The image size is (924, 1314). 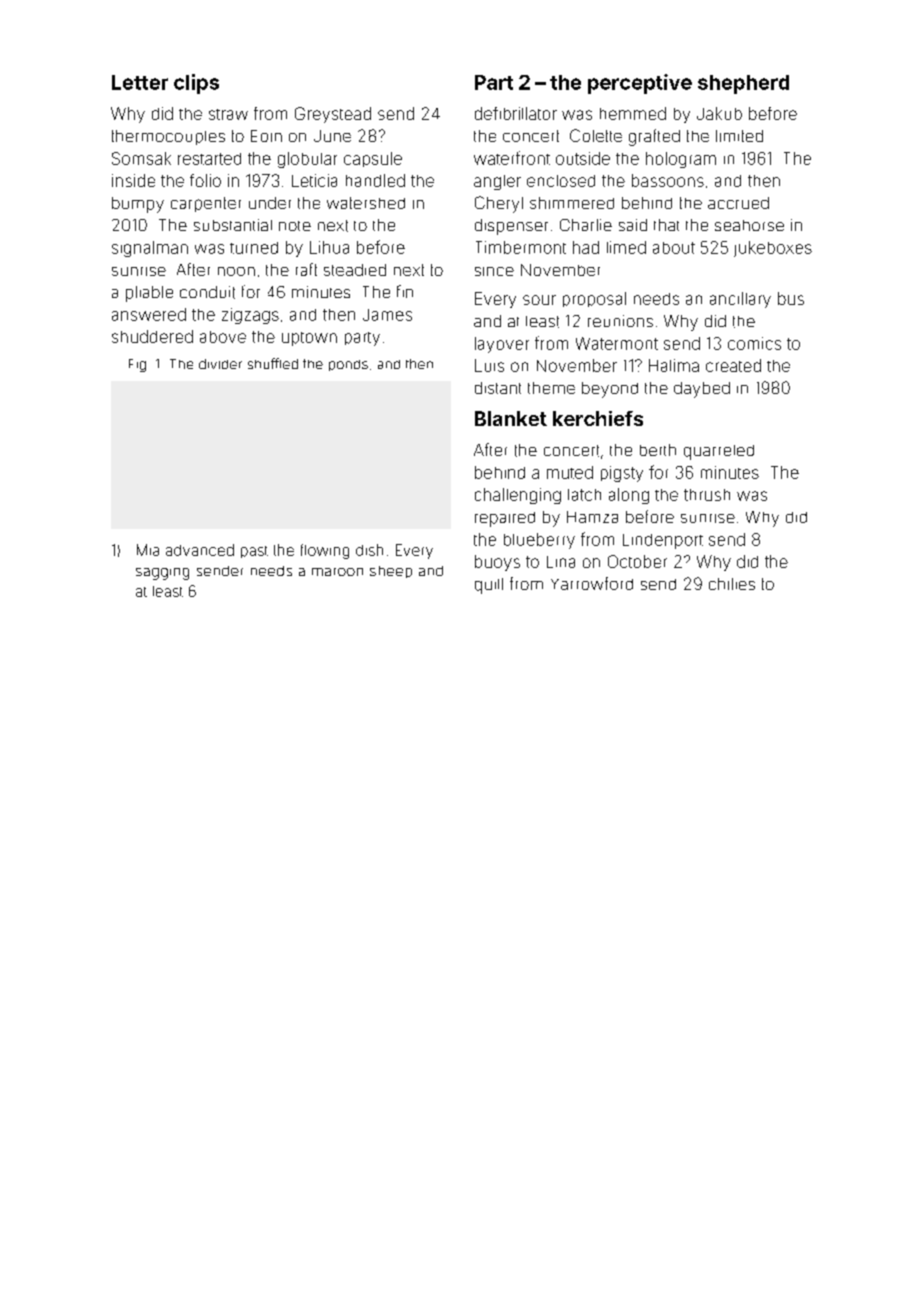 What do you see at coordinates (333, 115) in the screenshot?
I see `Greystead` at bounding box center [333, 115].
